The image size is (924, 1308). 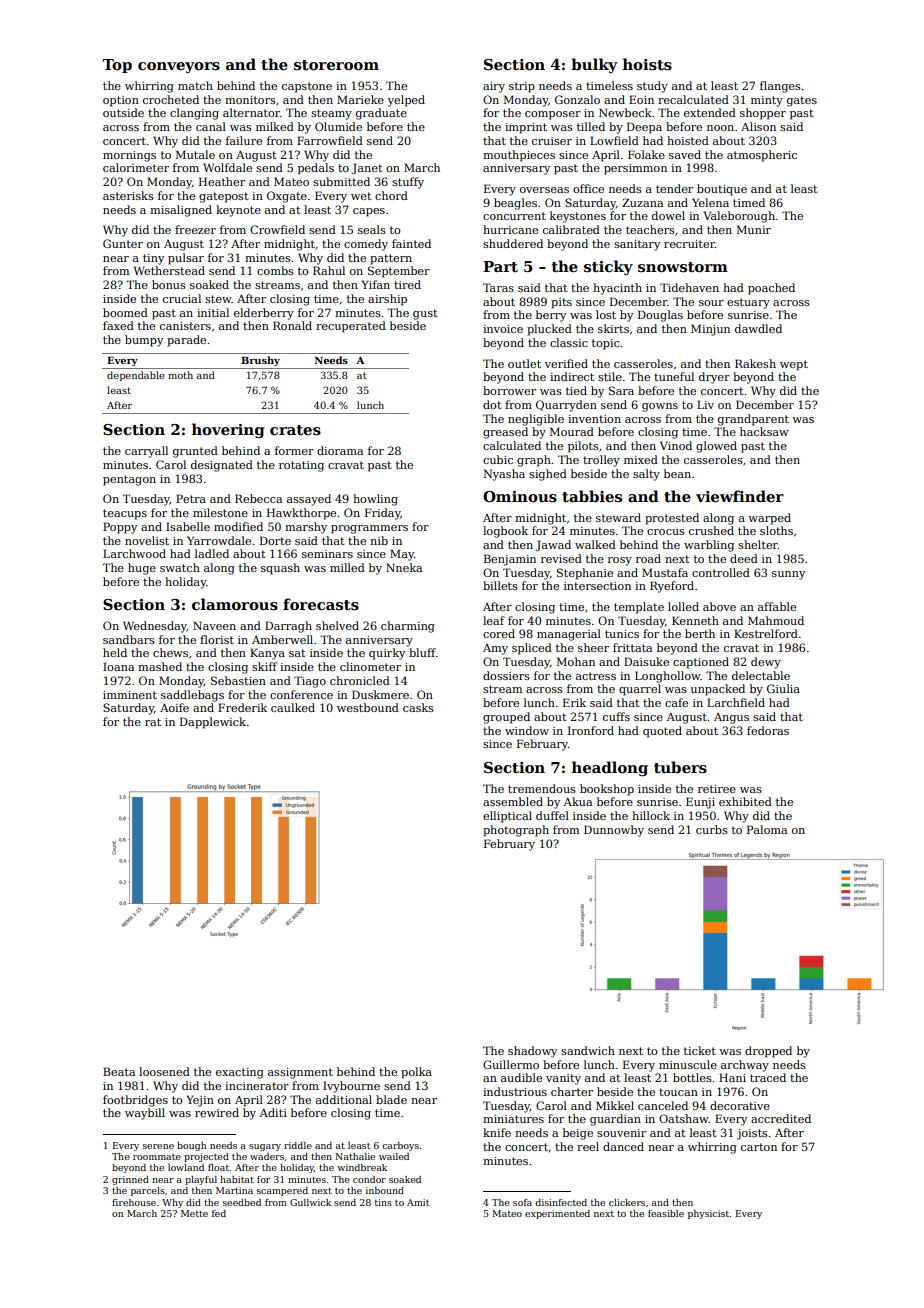 I want to click on calibrated, so click(x=571, y=229).
